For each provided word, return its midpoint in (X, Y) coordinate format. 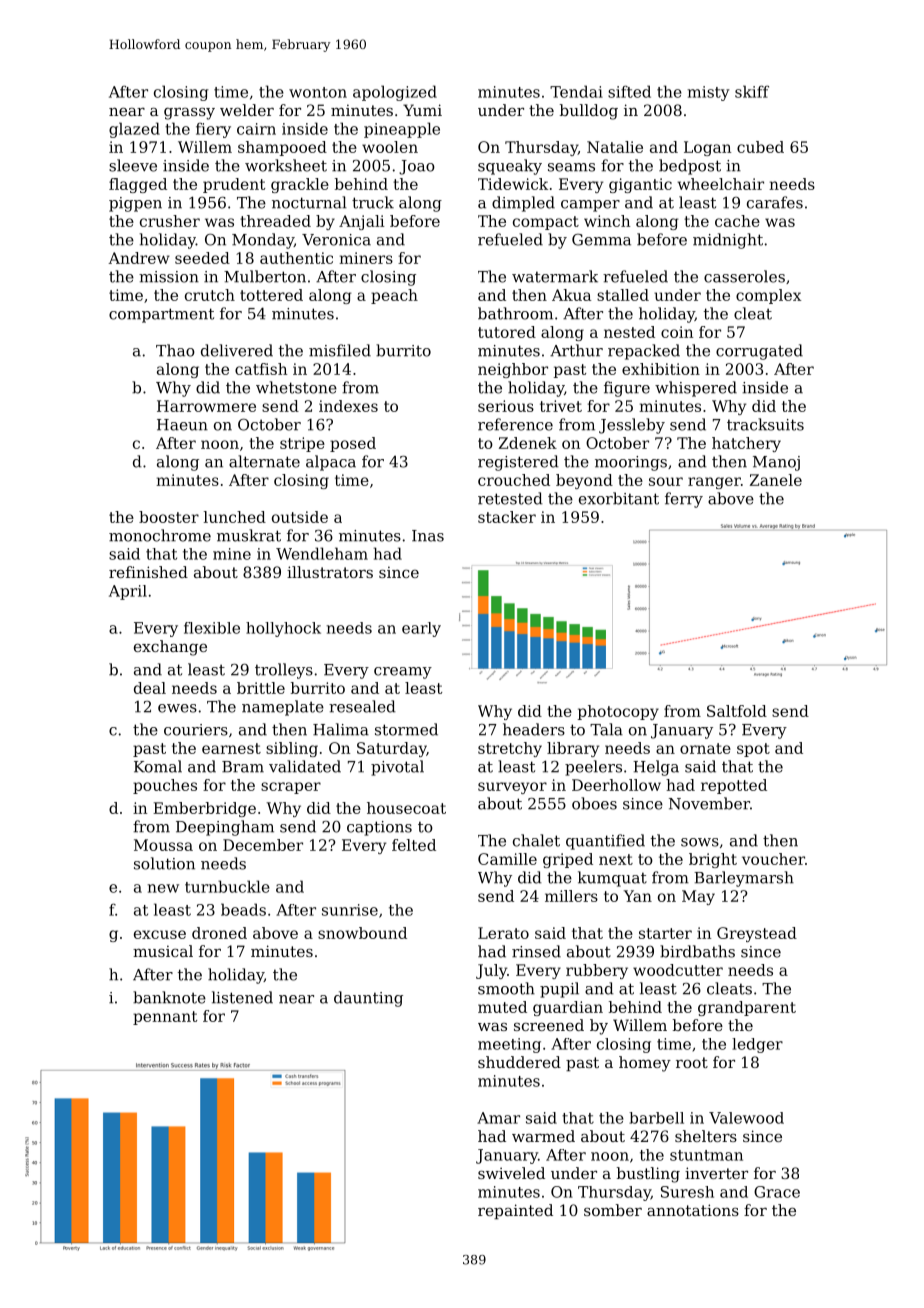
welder (247, 110)
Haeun (182, 425)
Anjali (362, 222)
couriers (196, 730)
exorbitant (619, 498)
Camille (507, 859)
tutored (507, 332)
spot (753, 750)
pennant (165, 1018)
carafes (775, 202)
